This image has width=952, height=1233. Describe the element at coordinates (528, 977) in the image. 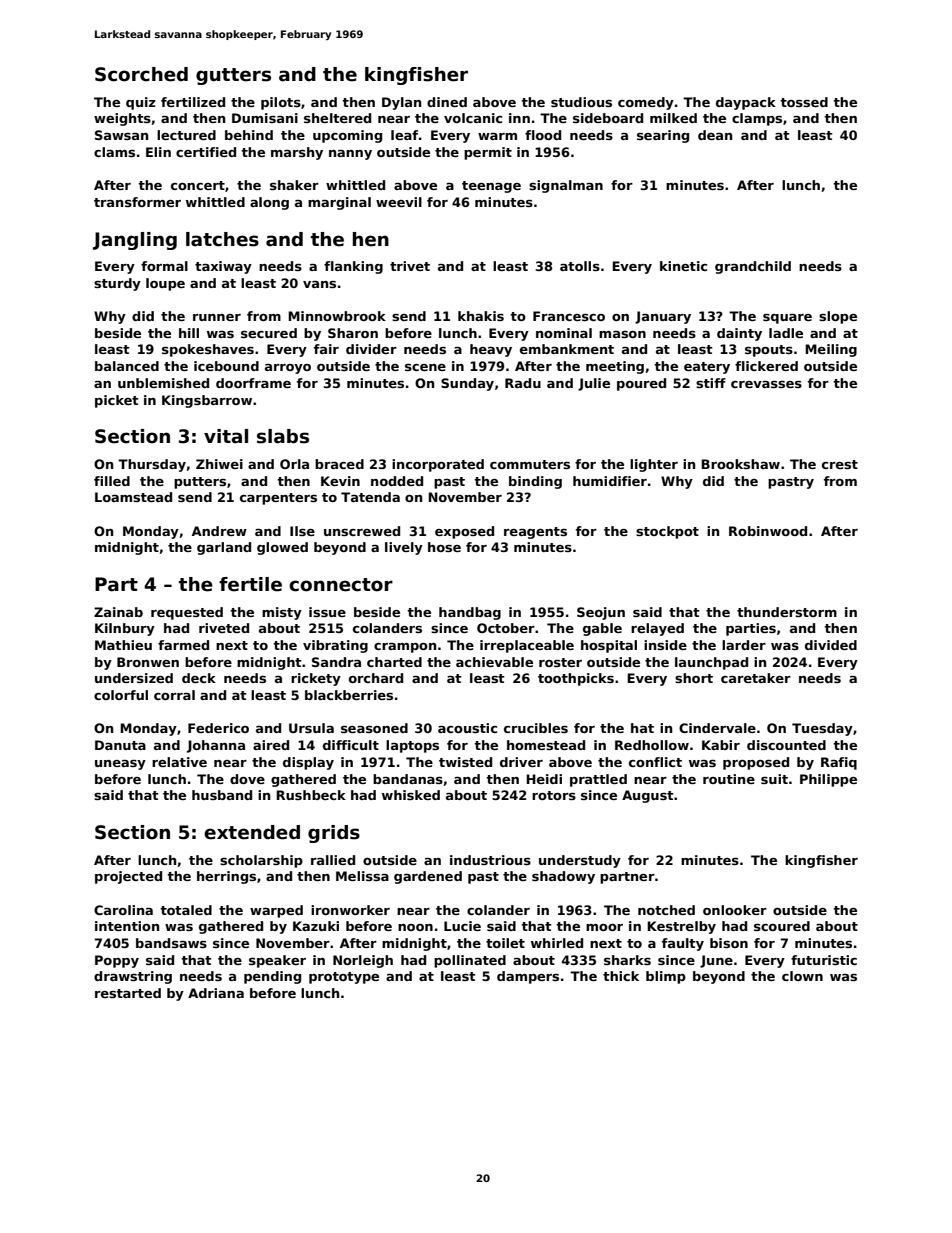

I see `dampers` at that location.
